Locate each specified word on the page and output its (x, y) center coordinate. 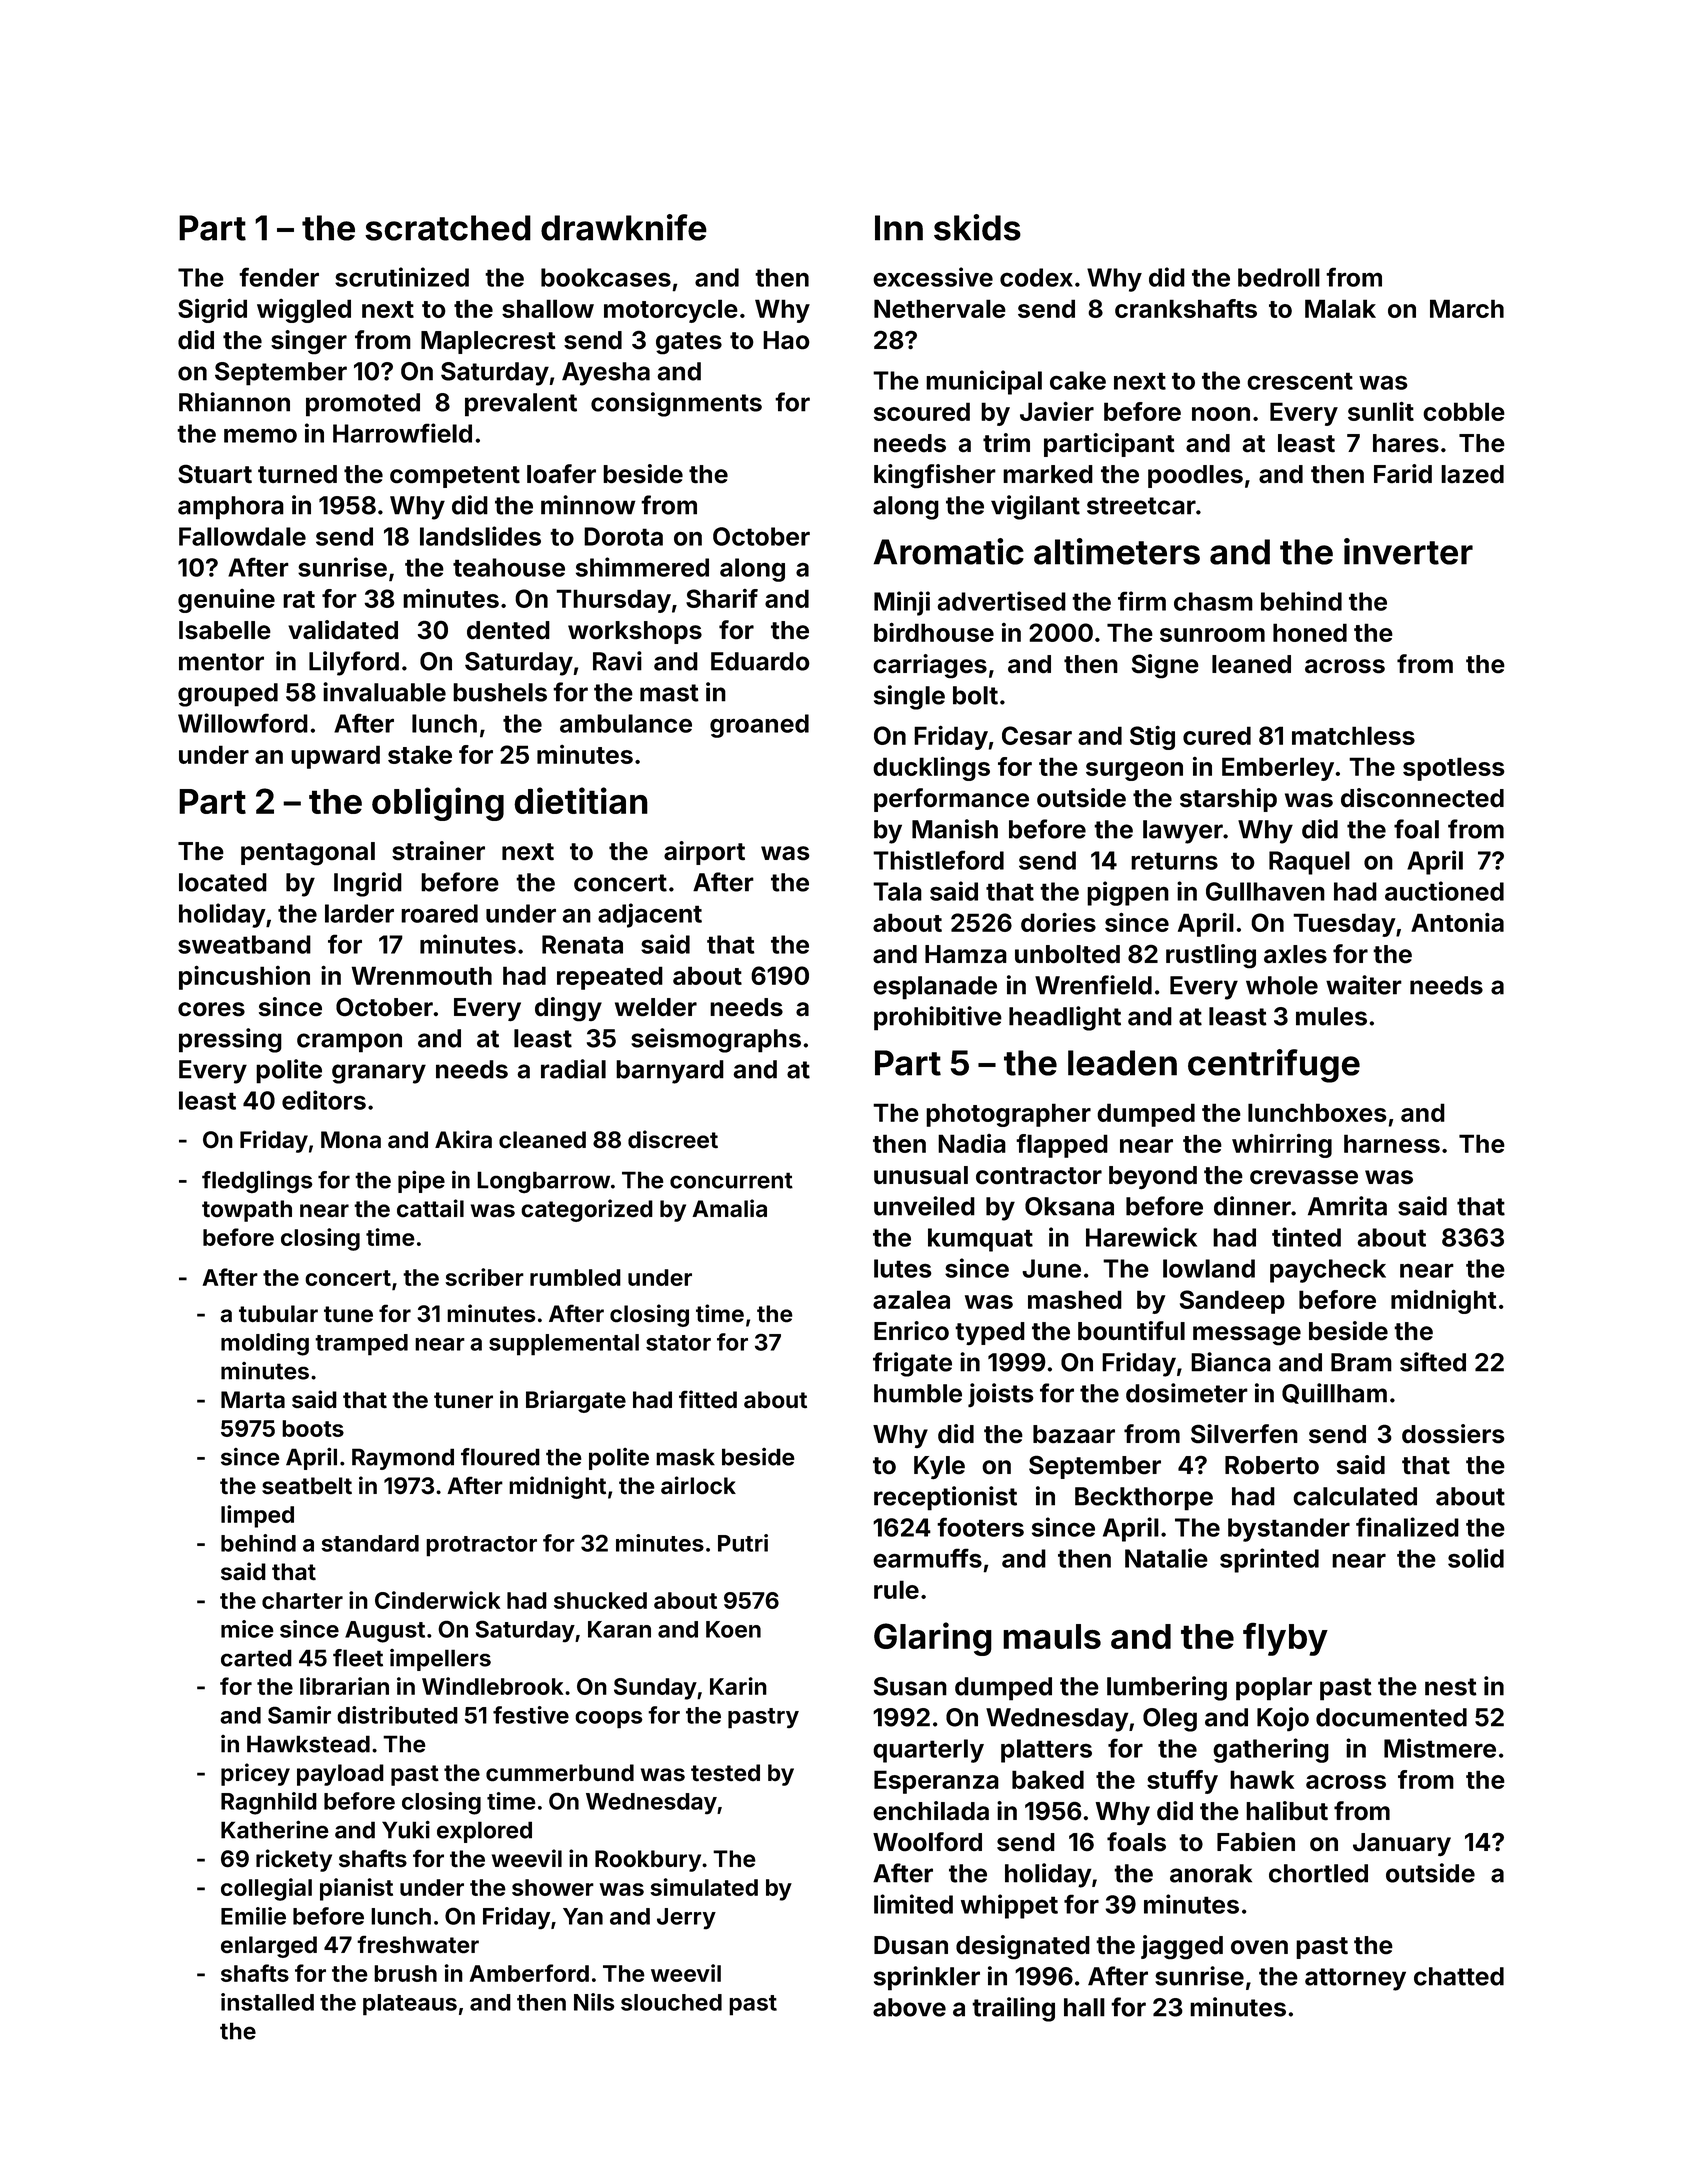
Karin (738, 1686)
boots (313, 1428)
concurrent (731, 1180)
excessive (933, 277)
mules (1331, 1016)
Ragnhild (269, 1803)
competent (455, 477)
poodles (1195, 476)
